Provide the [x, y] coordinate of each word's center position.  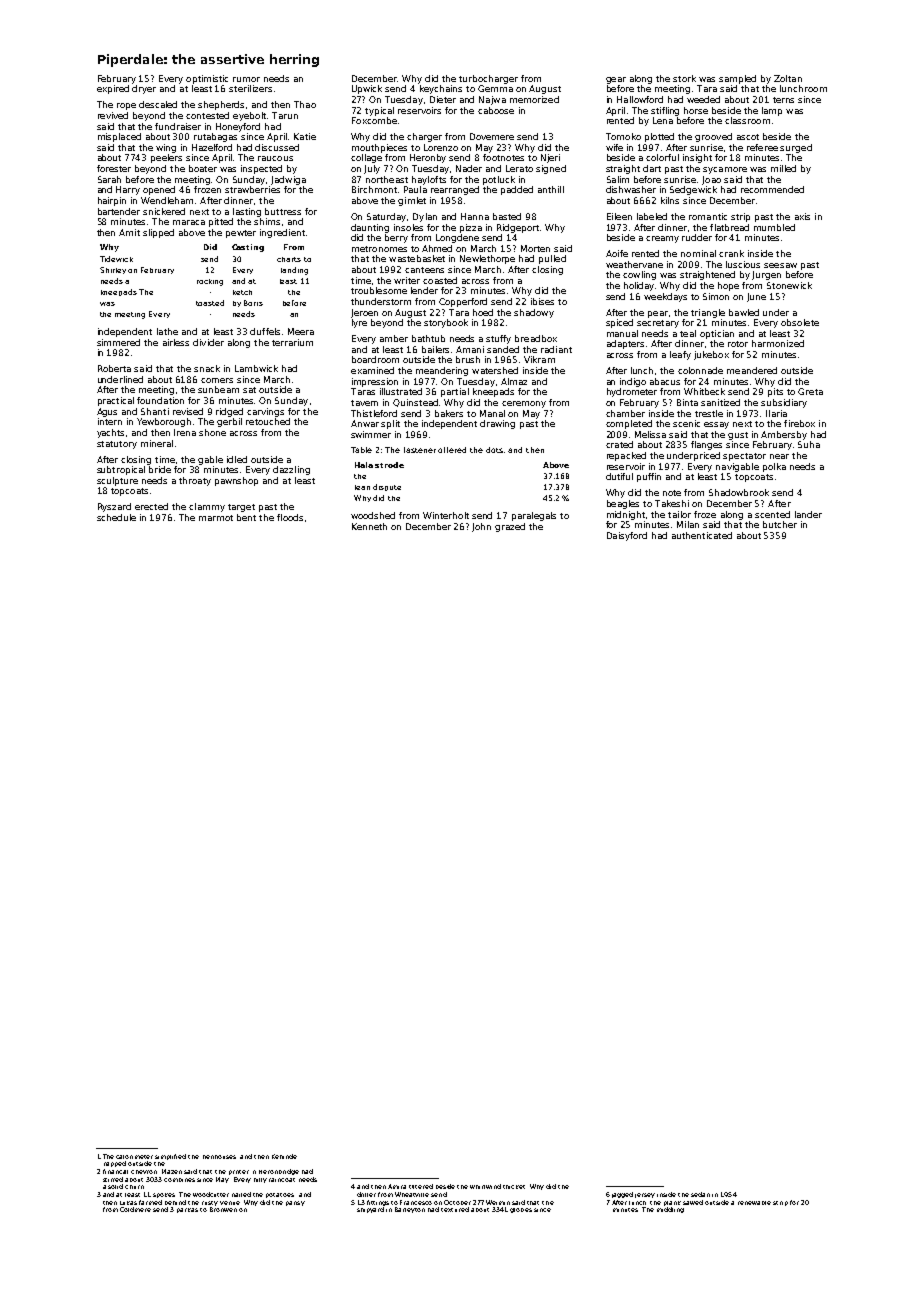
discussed [277, 147]
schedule [116, 517]
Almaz [514, 381]
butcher [780, 524]
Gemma [495, 88]
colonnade [700, 370]
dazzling [291, 470]
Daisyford [627, 536]
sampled [737, 79]
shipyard [370, 1210]
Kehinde [284, 1156]
